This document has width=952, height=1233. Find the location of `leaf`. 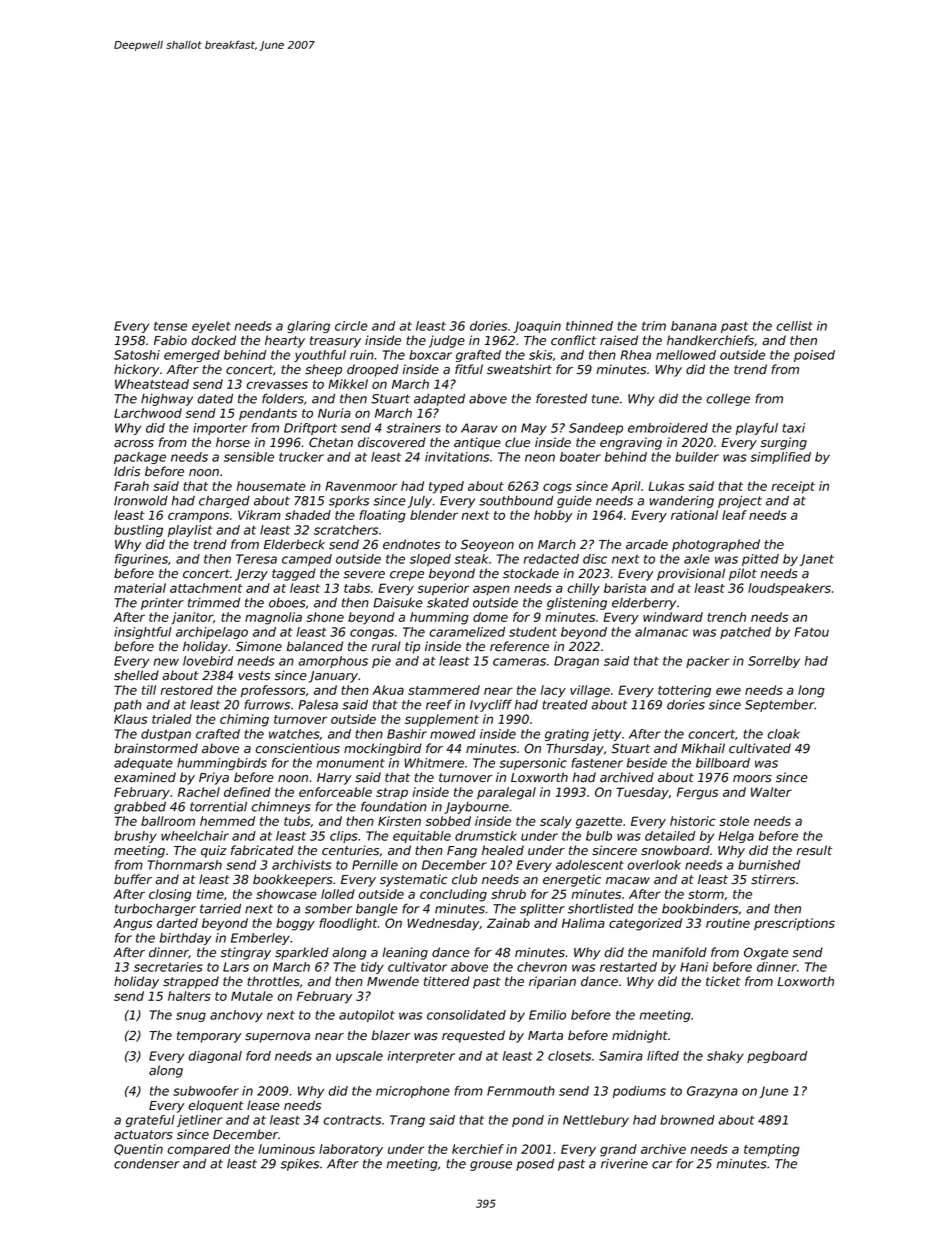

leaf is located at coordinates (734, 515).
